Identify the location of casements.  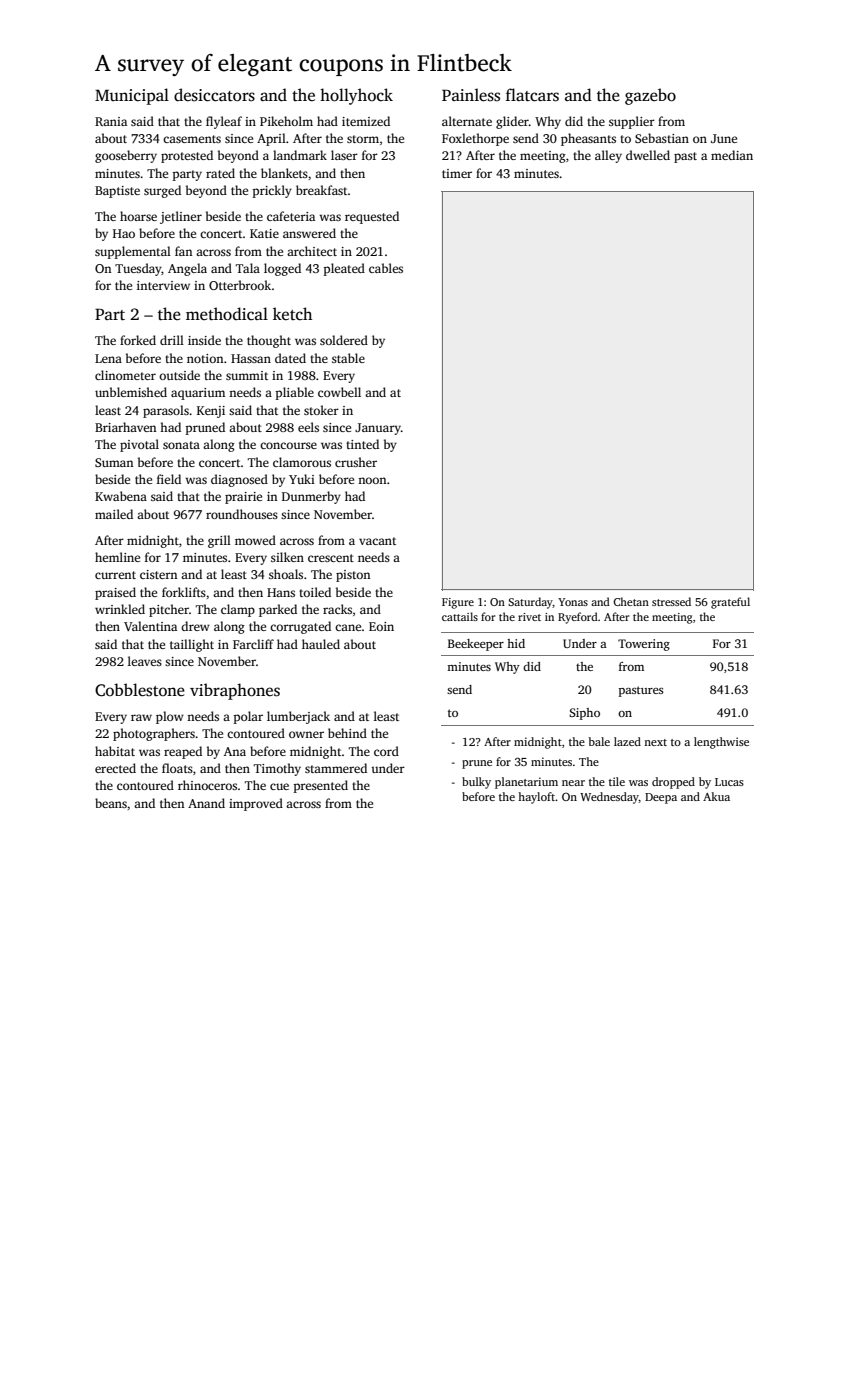
(192, 139).
